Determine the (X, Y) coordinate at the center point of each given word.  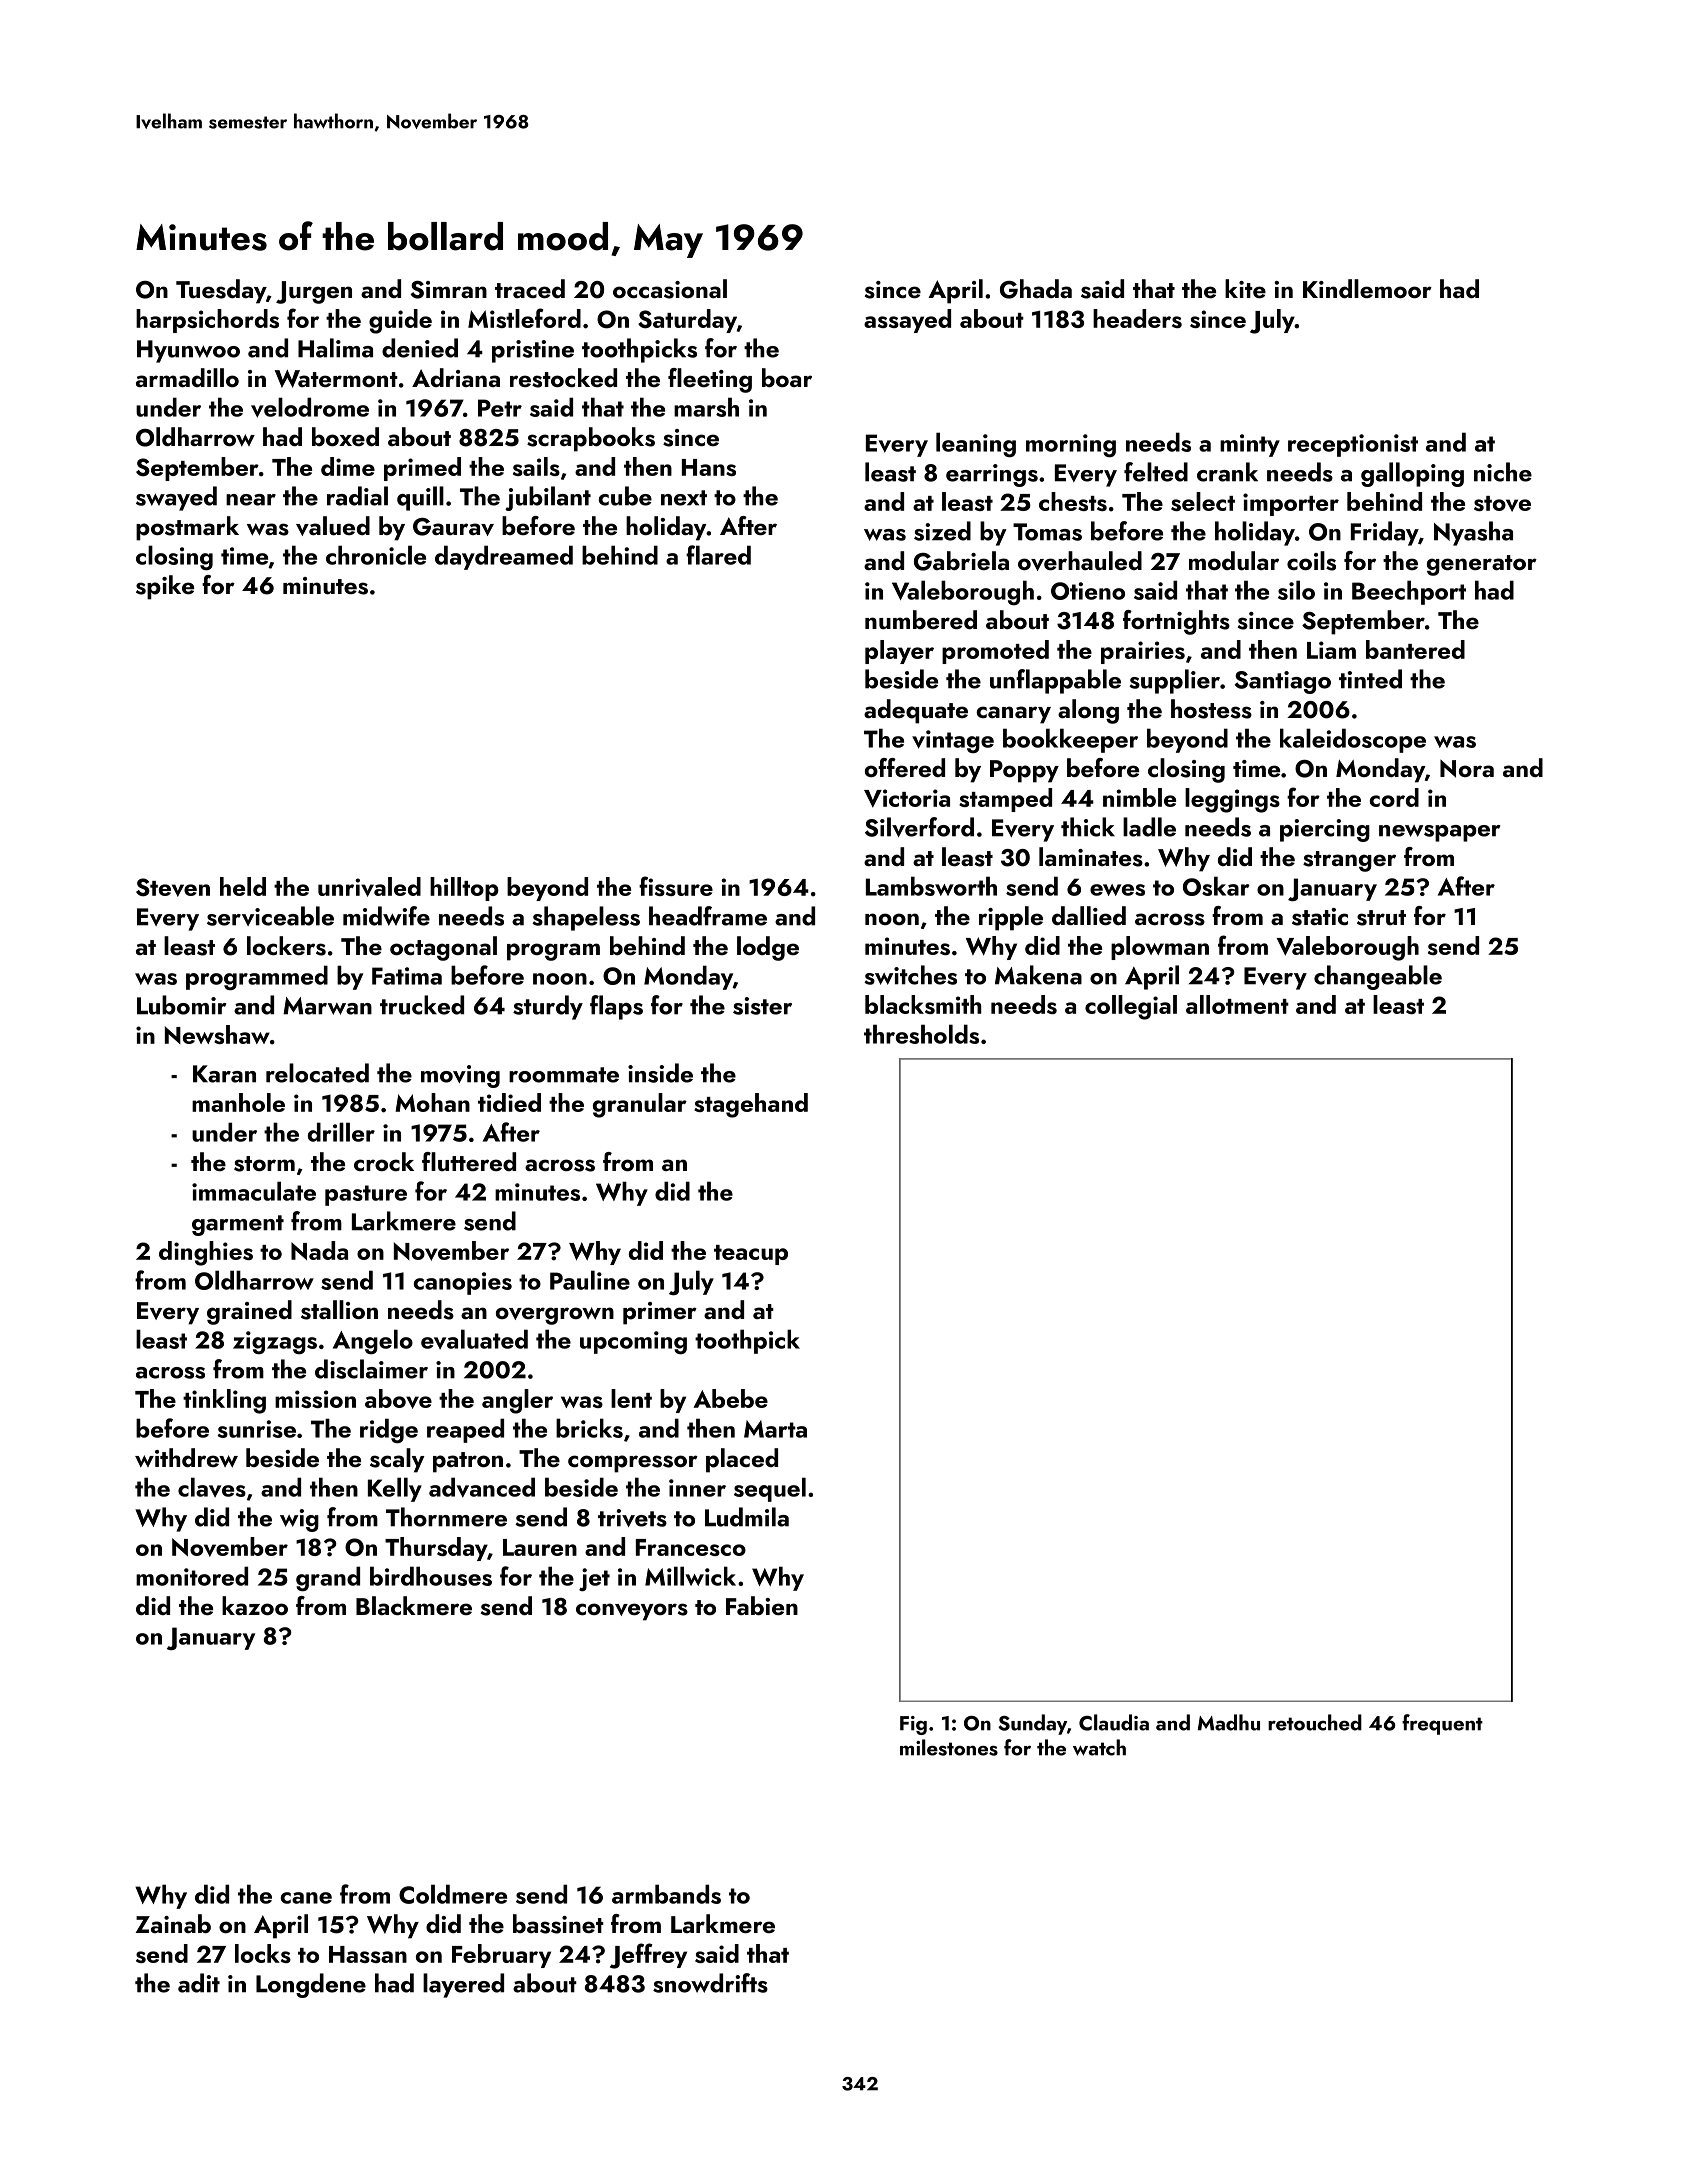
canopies (462, 1283)
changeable (1378, 977)
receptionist (1353, 445)
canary (1013, 715)
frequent (1442, 1724)
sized (942, 531)
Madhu (1229, 1722)
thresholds (921, 1034)
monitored (192, 1576)
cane (306, 1898)
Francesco (691, 1547)
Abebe (730, 1398)
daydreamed (504, 557)
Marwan (327, 1006)
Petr (500, 408)
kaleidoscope (1353, 740)
